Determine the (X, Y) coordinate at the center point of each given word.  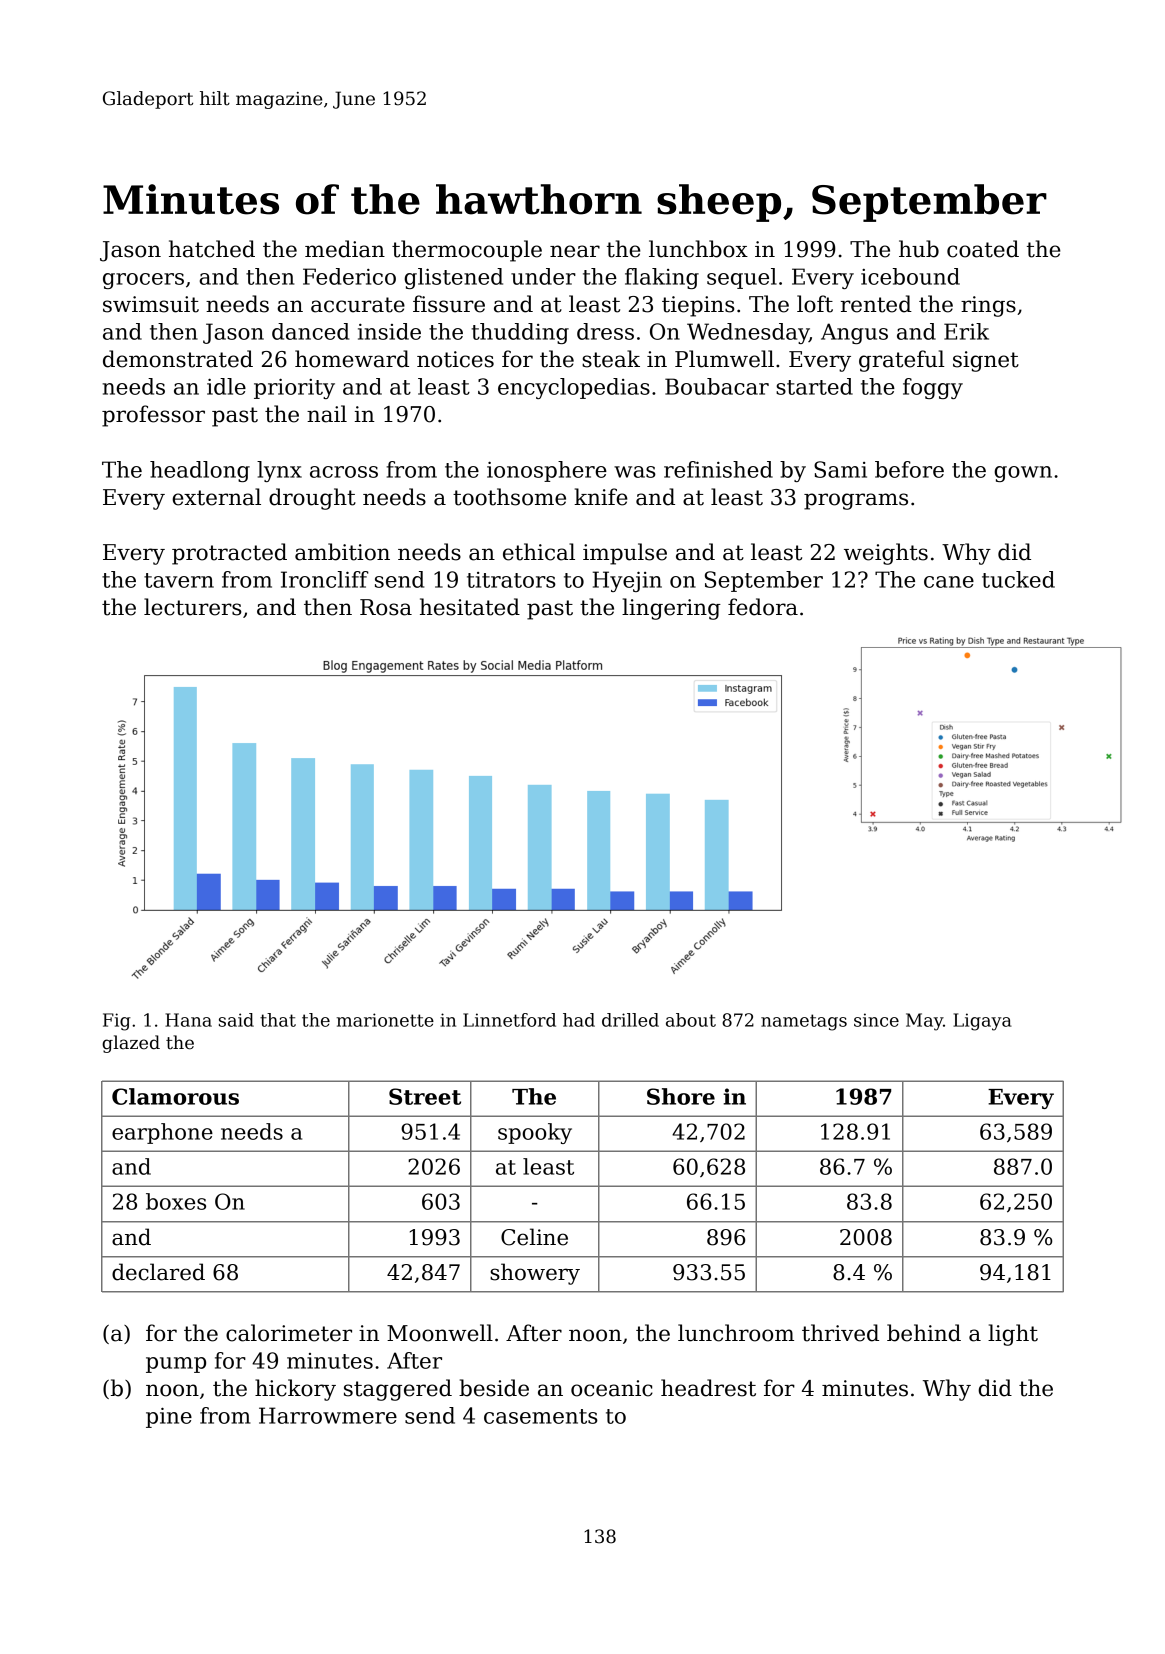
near (575, 251)
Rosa (386, 607)
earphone (162, 1133)
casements (541, 1416)
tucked (1018, 579)
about (691, 1020)
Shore (681, 1096)
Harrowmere (328, 1415)
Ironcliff (325, 579)
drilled (630, 1020)
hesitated (470, 607)
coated (983, 249)
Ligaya (982, 1022)
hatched (212, 249)
